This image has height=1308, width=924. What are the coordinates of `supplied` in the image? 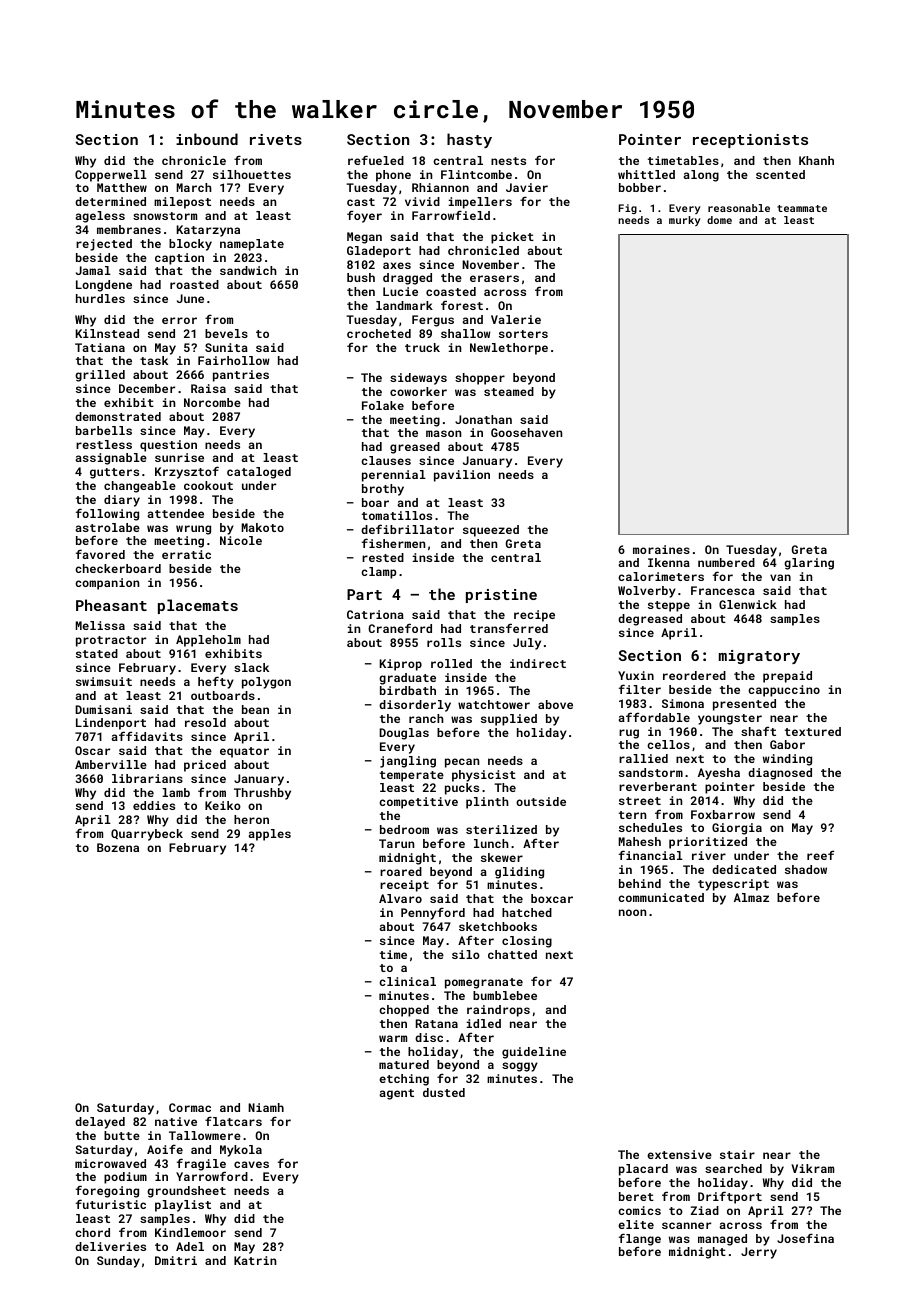 It's located at (509, 720).
